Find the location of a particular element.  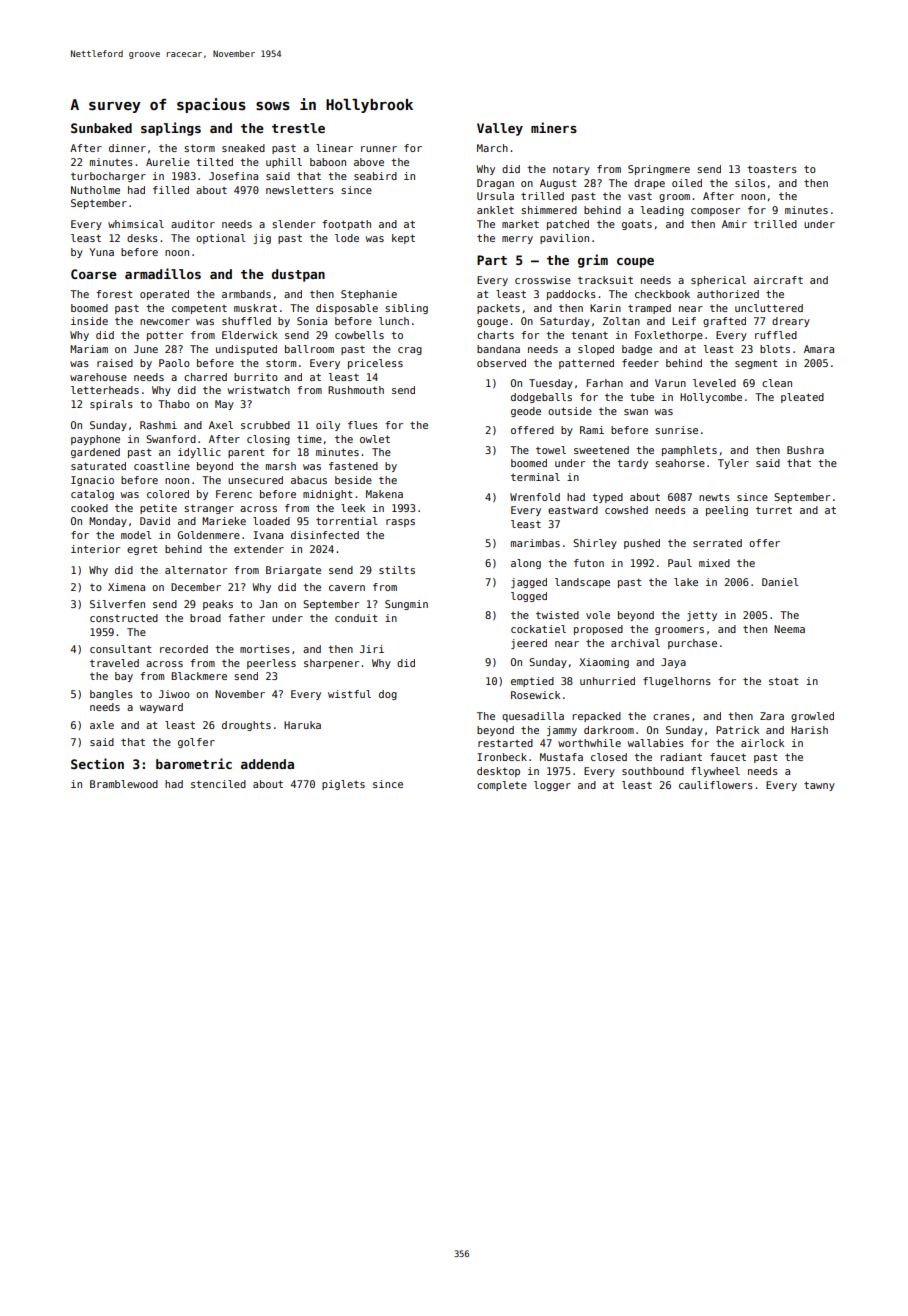

seabird is located at coordinates (375, 176).
